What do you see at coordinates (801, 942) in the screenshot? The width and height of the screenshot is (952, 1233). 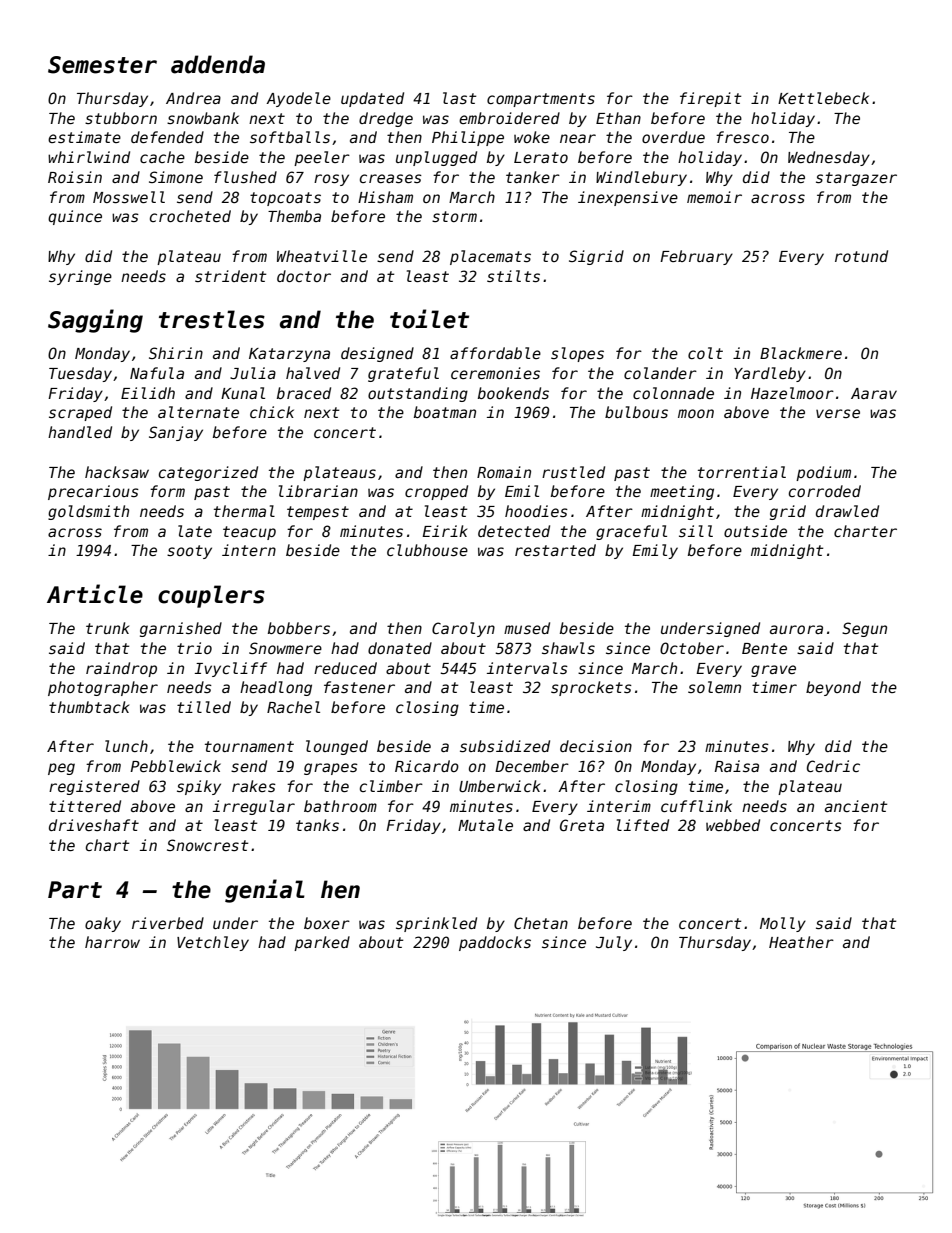 I see `Heather` at bounding box center [801, 942].
